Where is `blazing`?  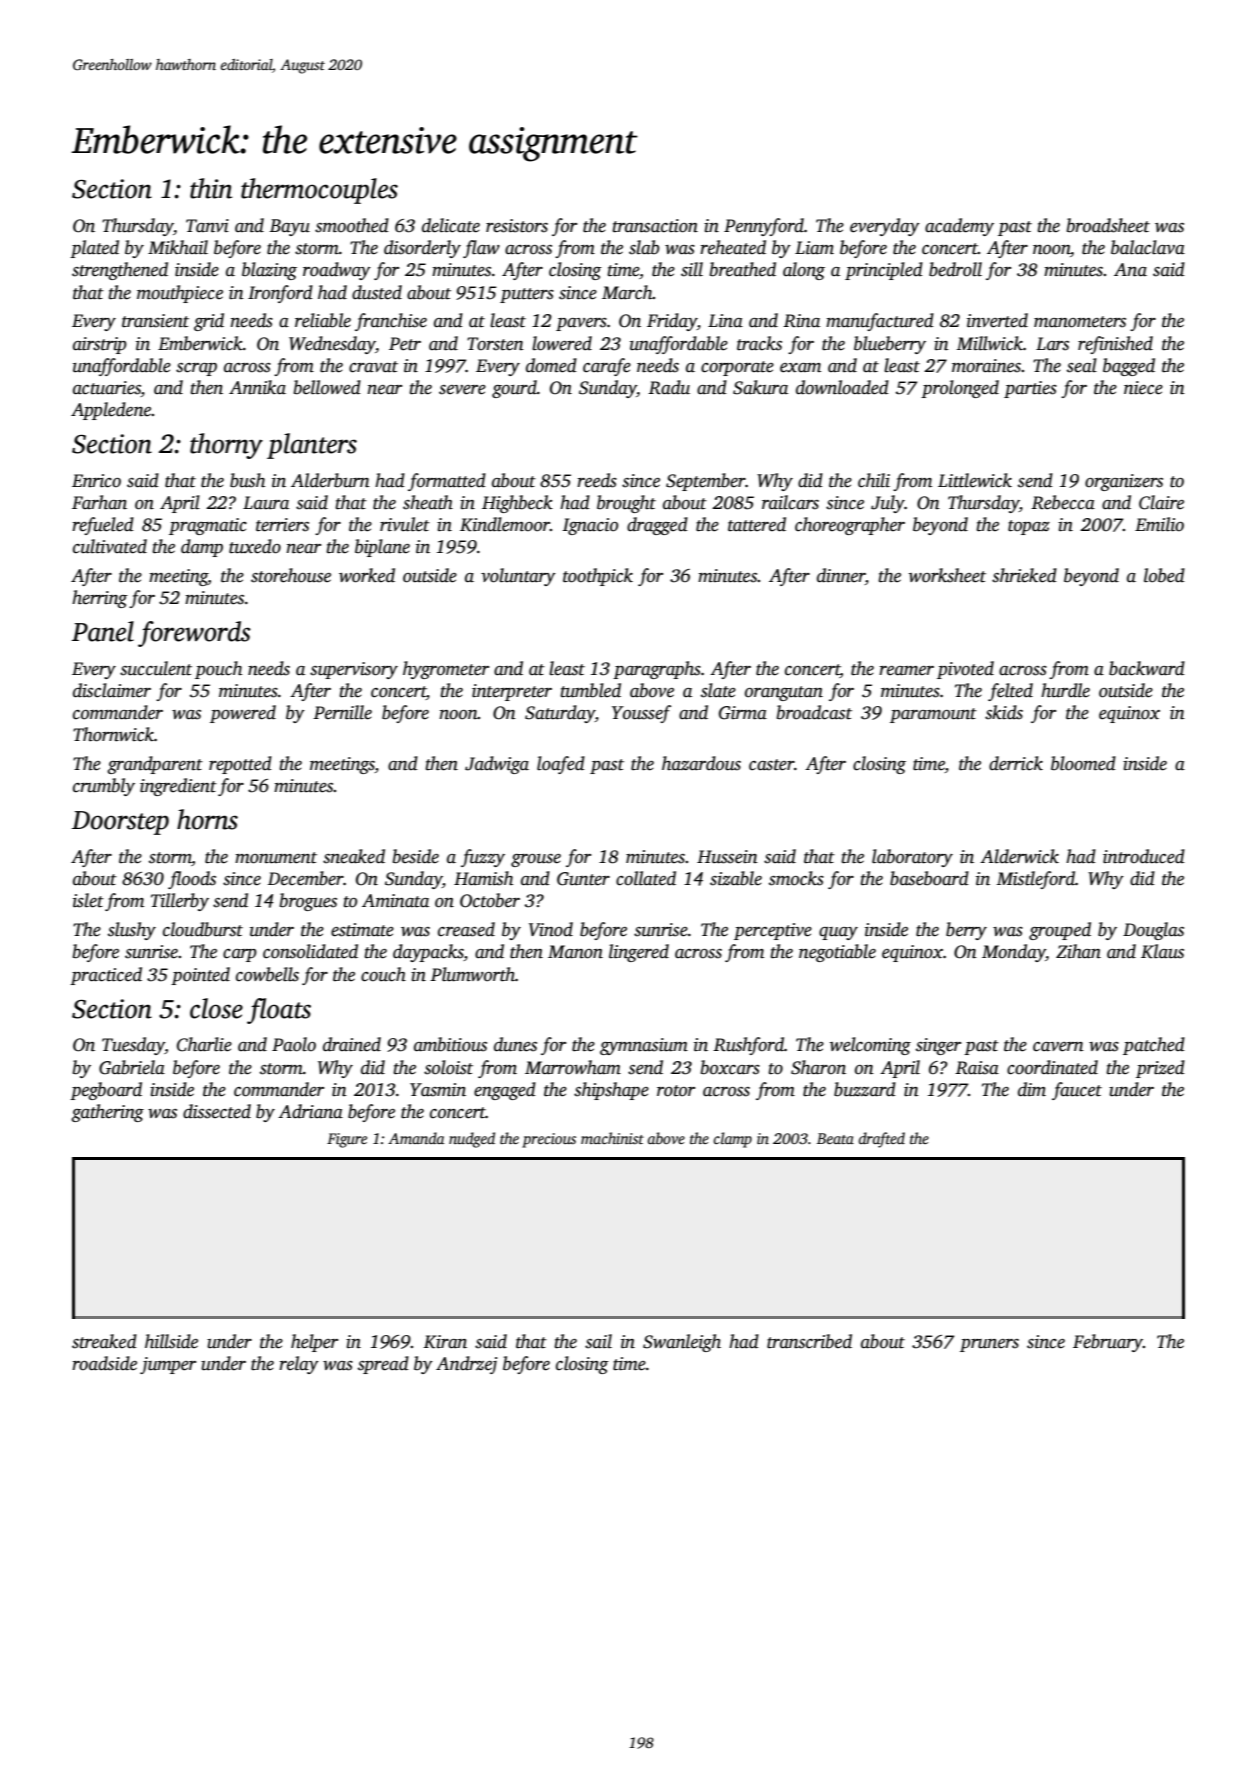
blazing is located at coordinates (269, 271).
